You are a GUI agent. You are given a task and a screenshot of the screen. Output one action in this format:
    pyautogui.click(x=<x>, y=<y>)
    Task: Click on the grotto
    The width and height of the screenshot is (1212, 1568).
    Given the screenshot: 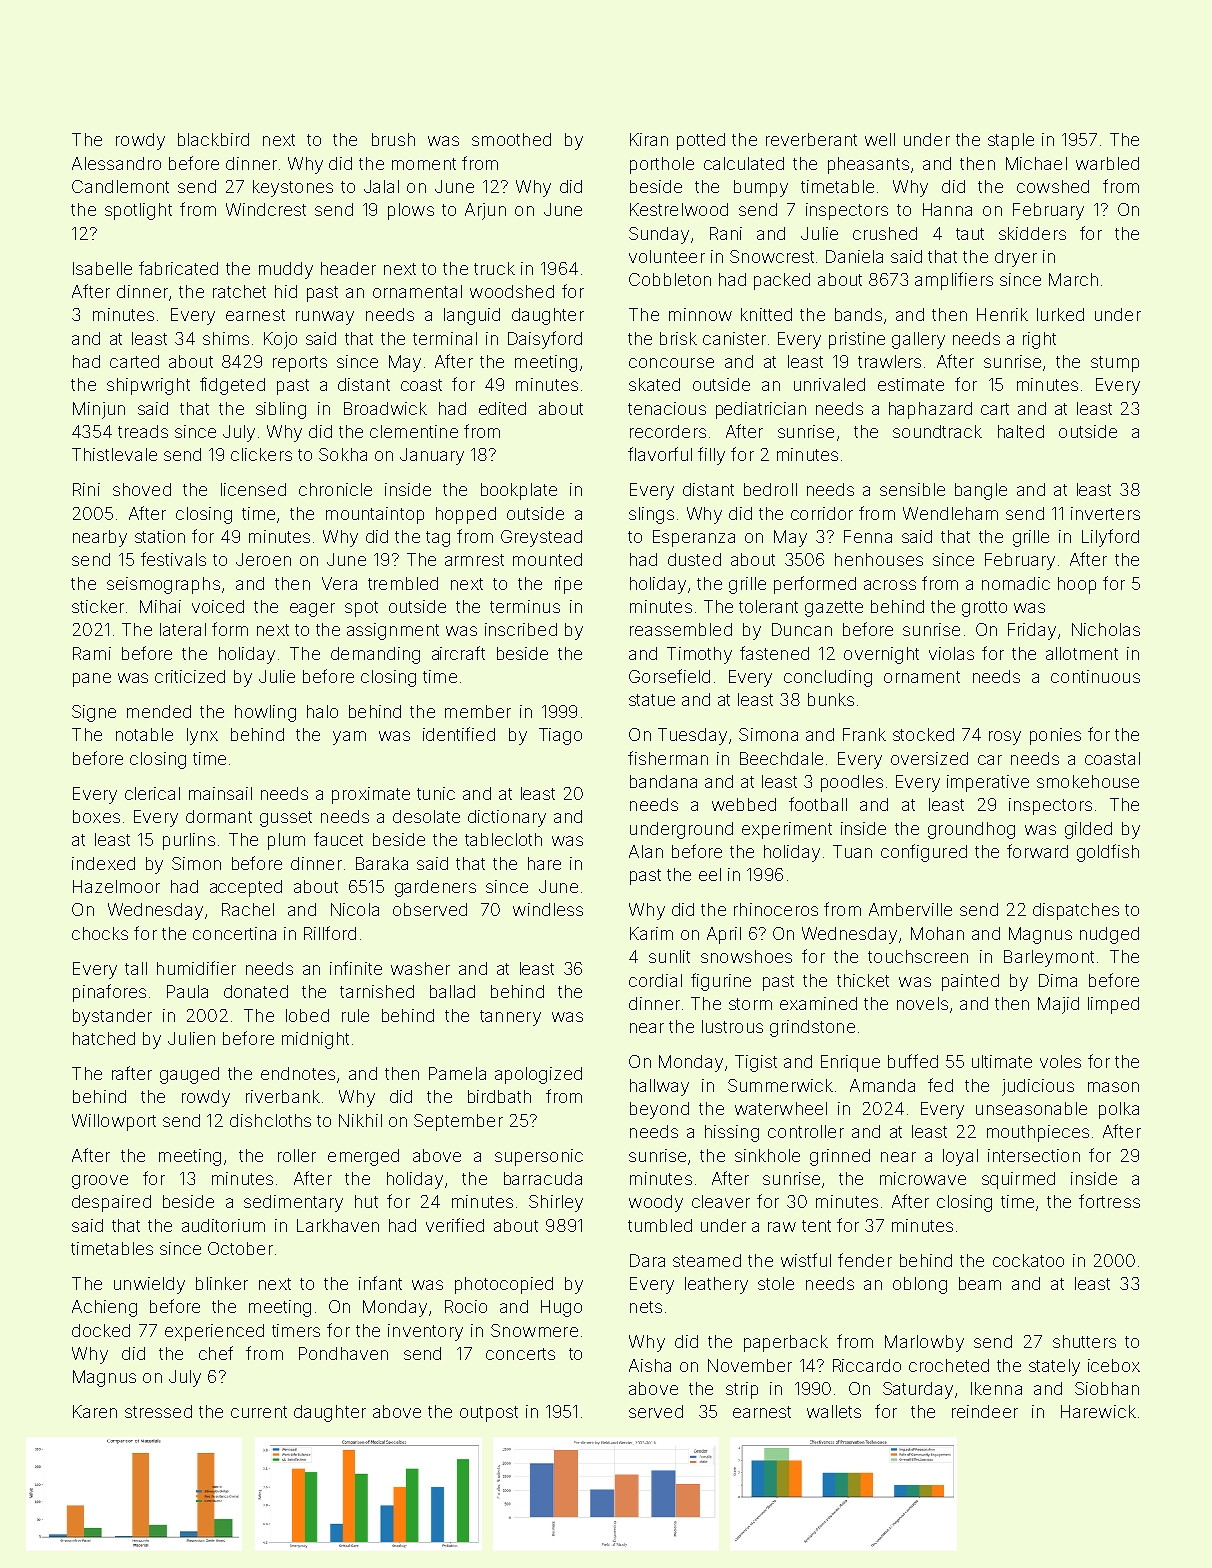 What is the action you would take?
    pyautogui.click(x=984, y=609)
